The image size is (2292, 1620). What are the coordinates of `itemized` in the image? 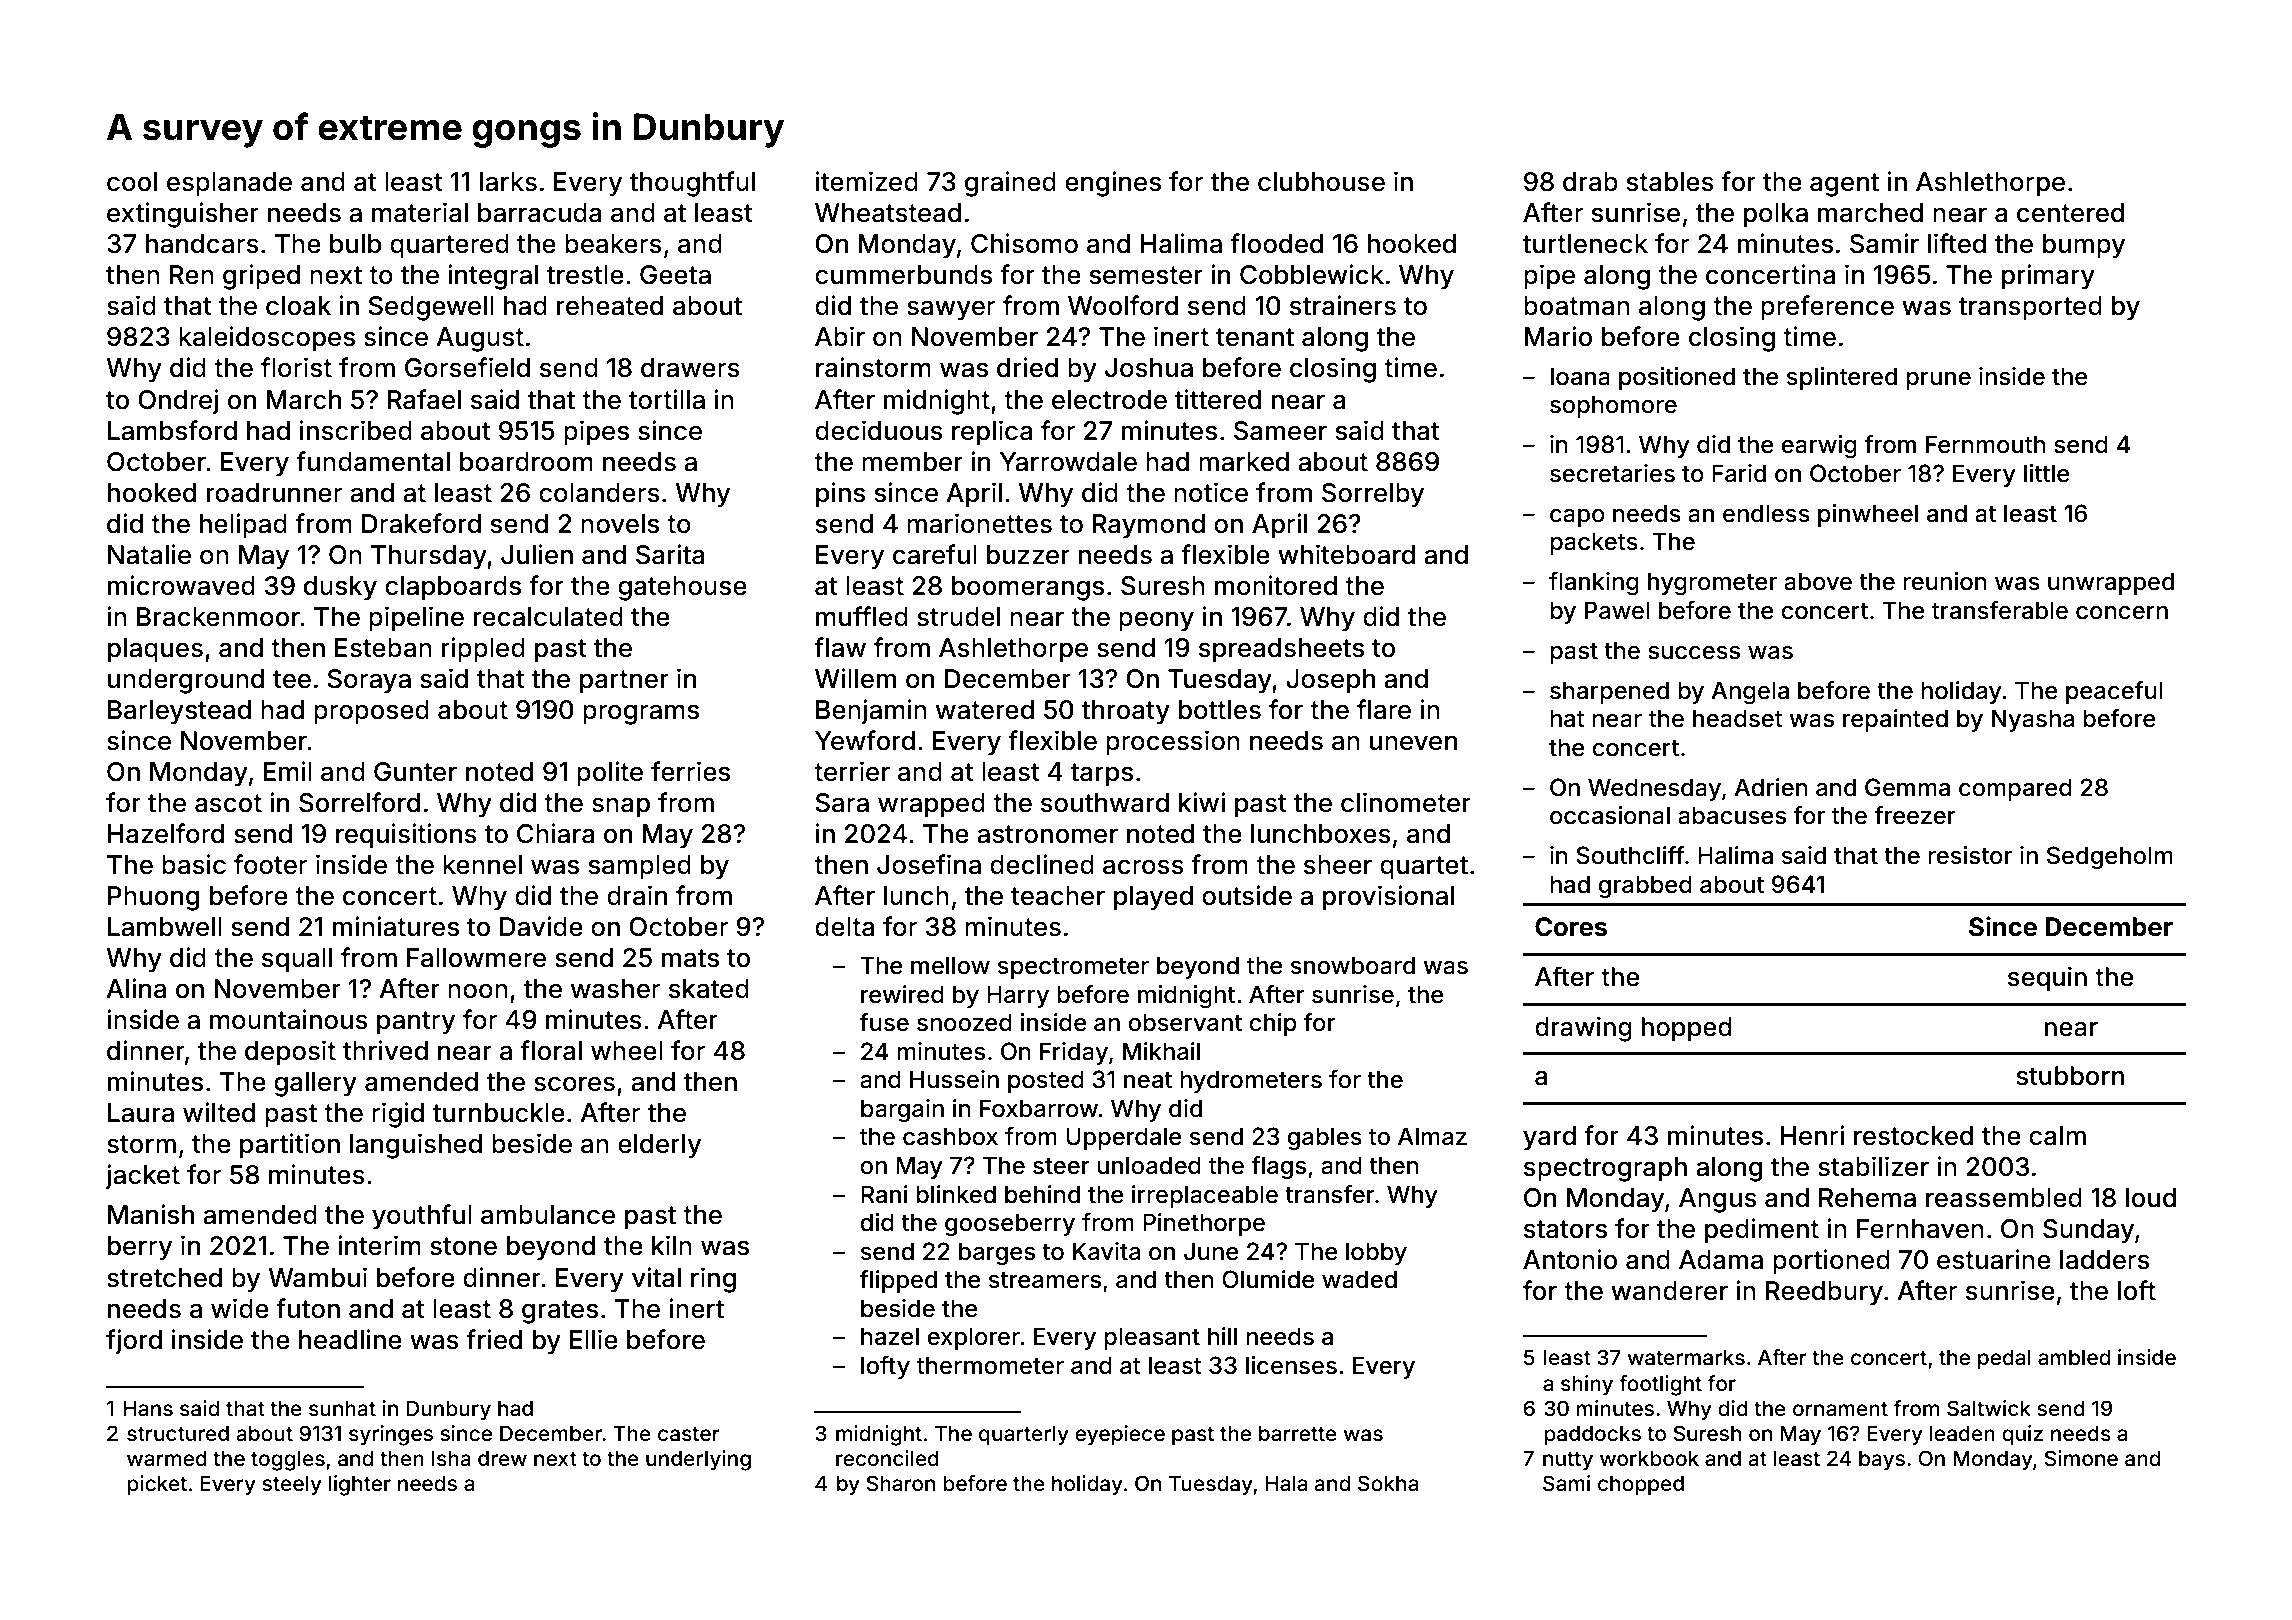 It's located at (867, 181).
